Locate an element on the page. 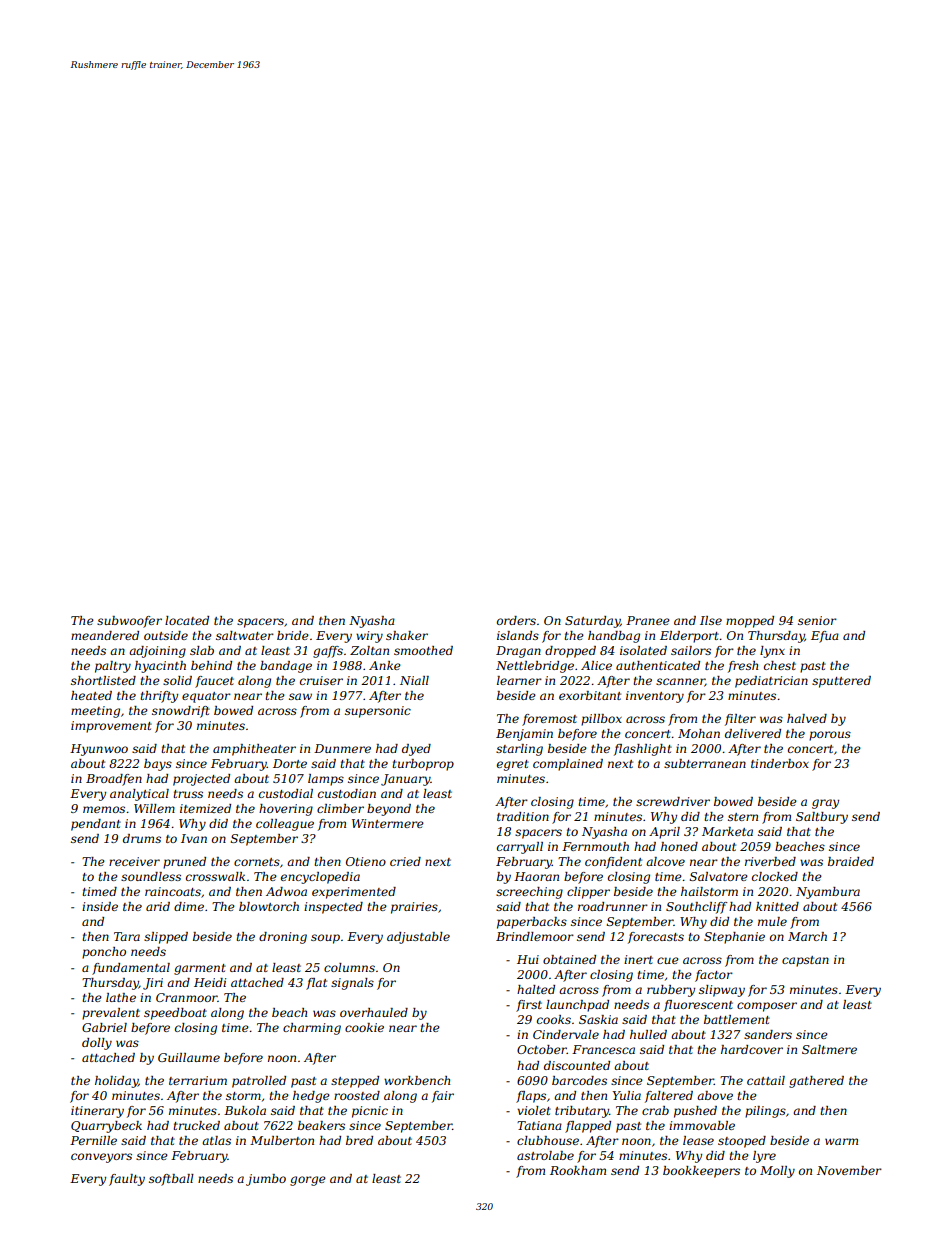 The image size is (952, 1233). Haoran is located at coordinates (536, 876).
